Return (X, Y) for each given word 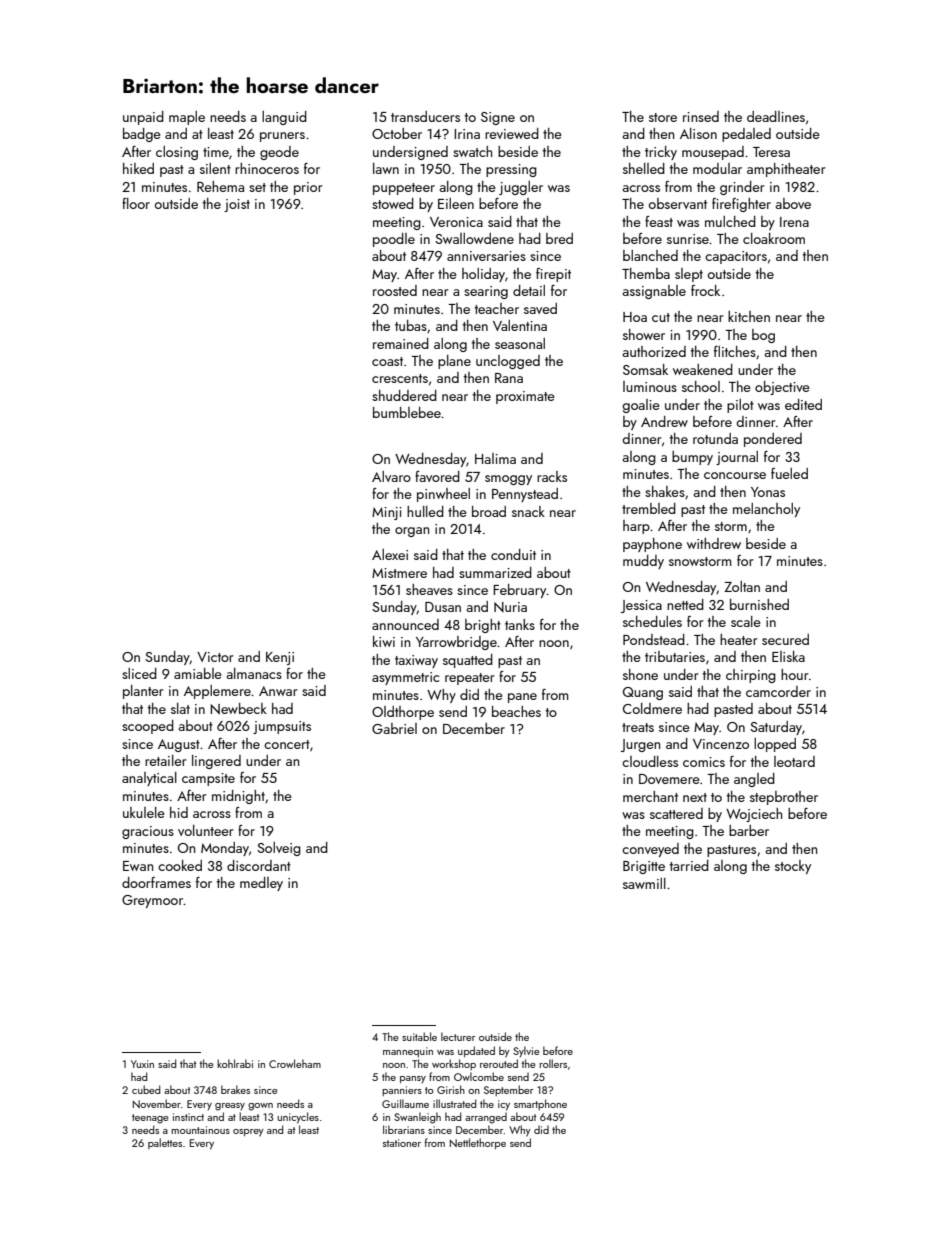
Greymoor (153, 901)
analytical (149, 779)
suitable (419, 1036)
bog (763, 336)
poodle (394, 240)
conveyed (650, 850)
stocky (793, 867)
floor (136, 203)
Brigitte (644, 867)
